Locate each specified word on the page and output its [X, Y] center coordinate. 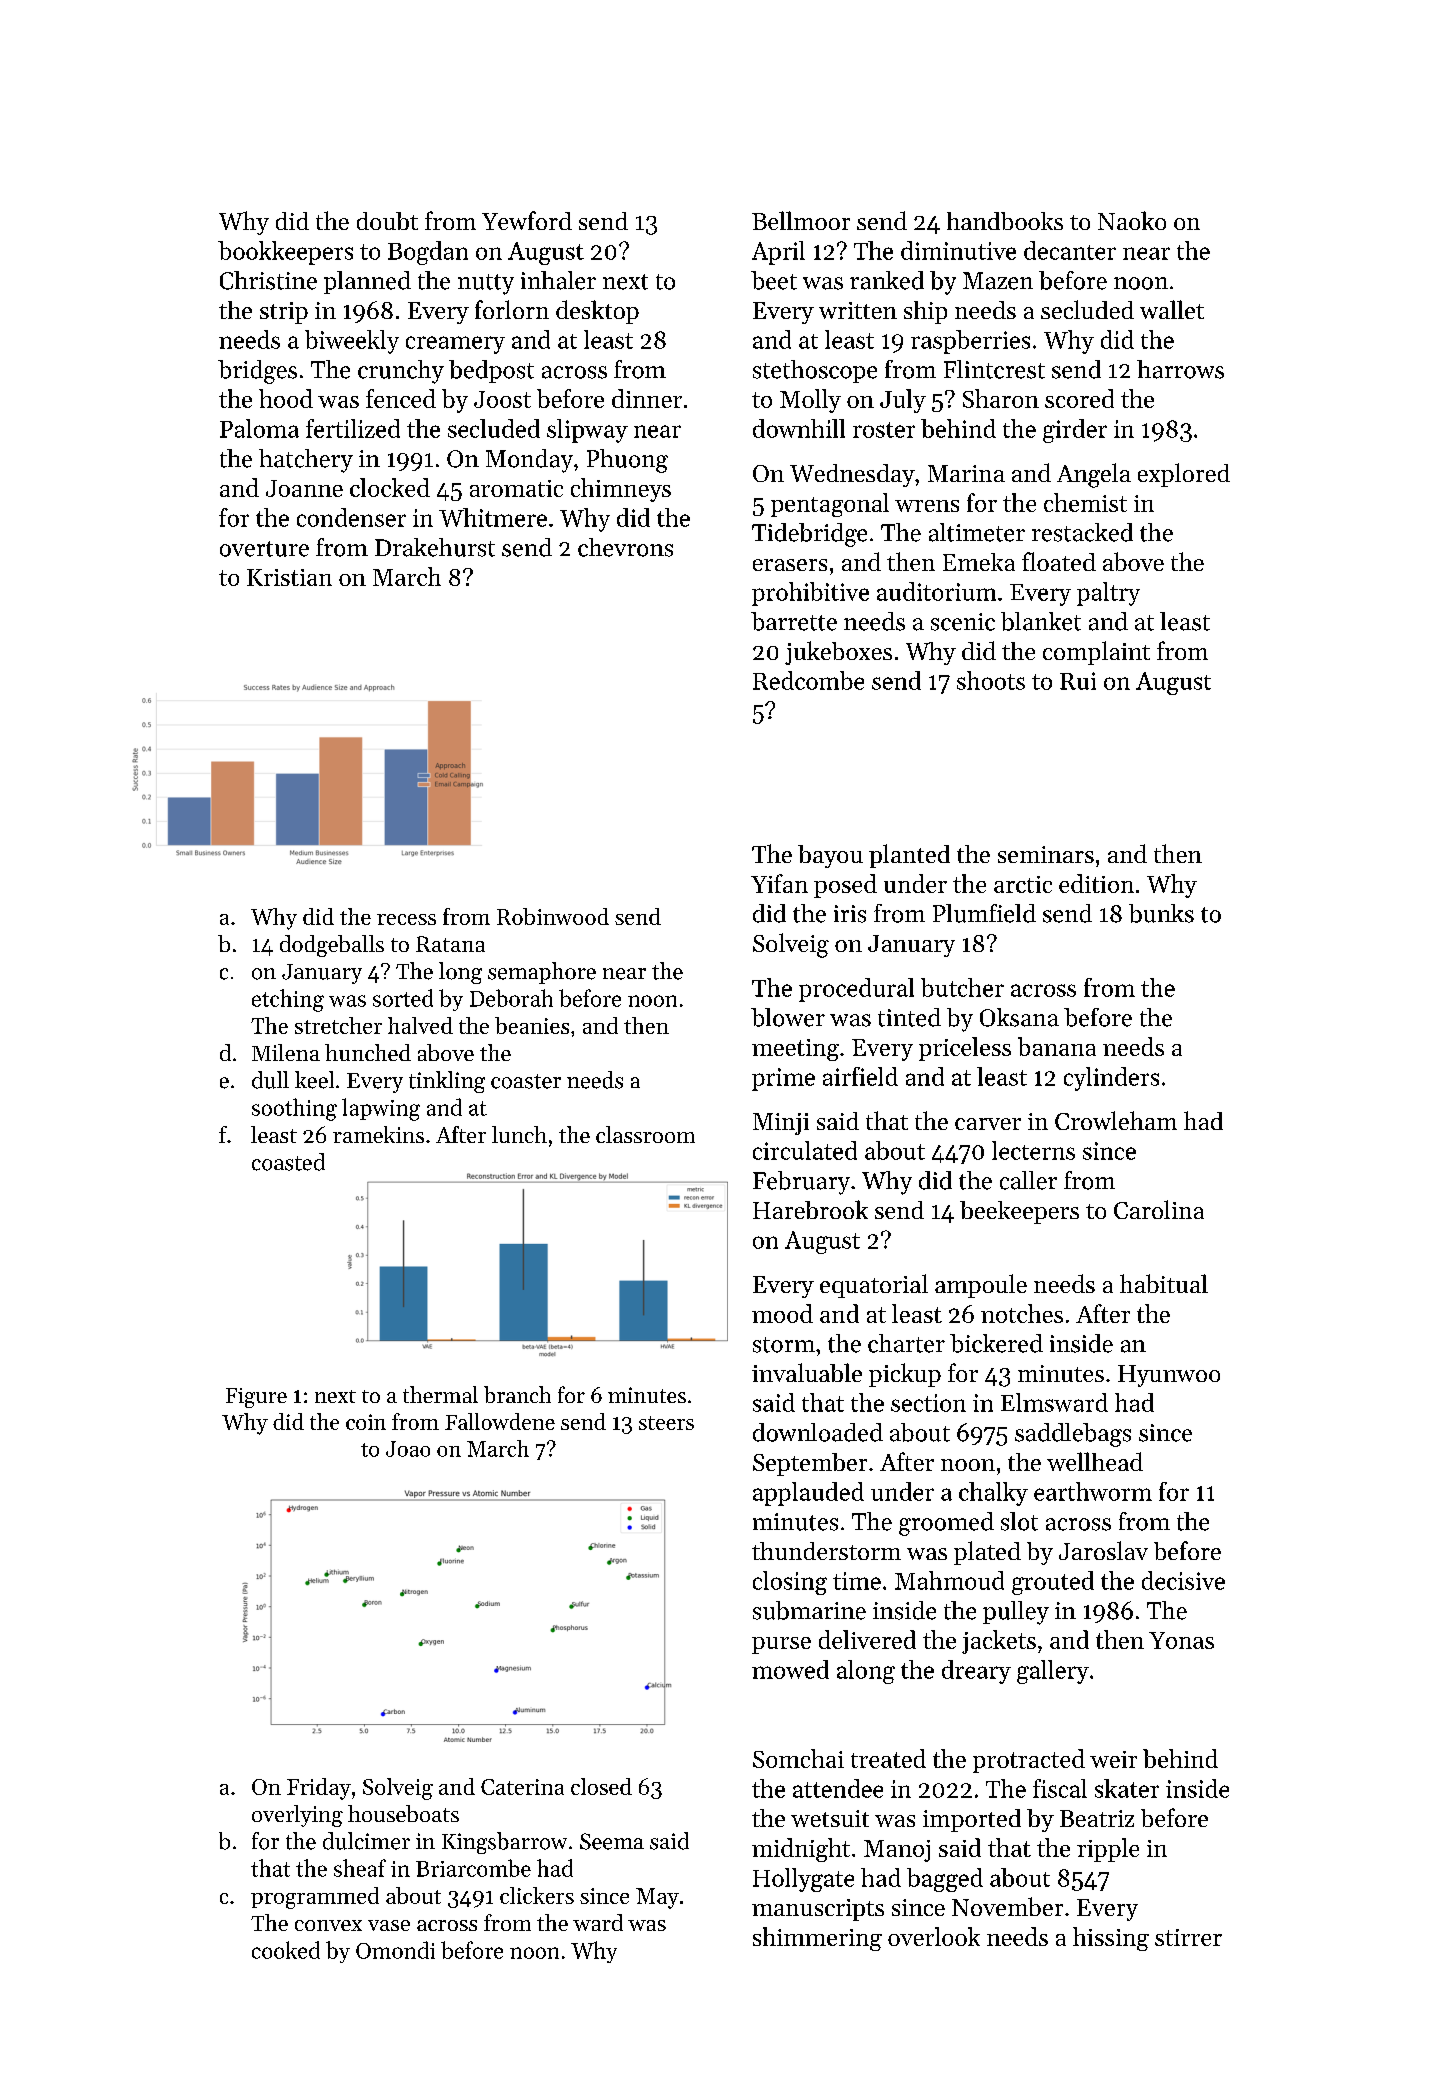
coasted [288, 1162]
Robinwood [553, 916]
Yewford [527, 220]
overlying [297, 1816]
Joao [408, 1449]
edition [1096, 883]
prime [783, 1079]
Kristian [289, 577]
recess [406, 919]
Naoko [1132, 220]
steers [666, 1423]
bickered [996, 1343]
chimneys [621, 490]
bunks [1161, 913]
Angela [1094, 475]
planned [367, 282]
